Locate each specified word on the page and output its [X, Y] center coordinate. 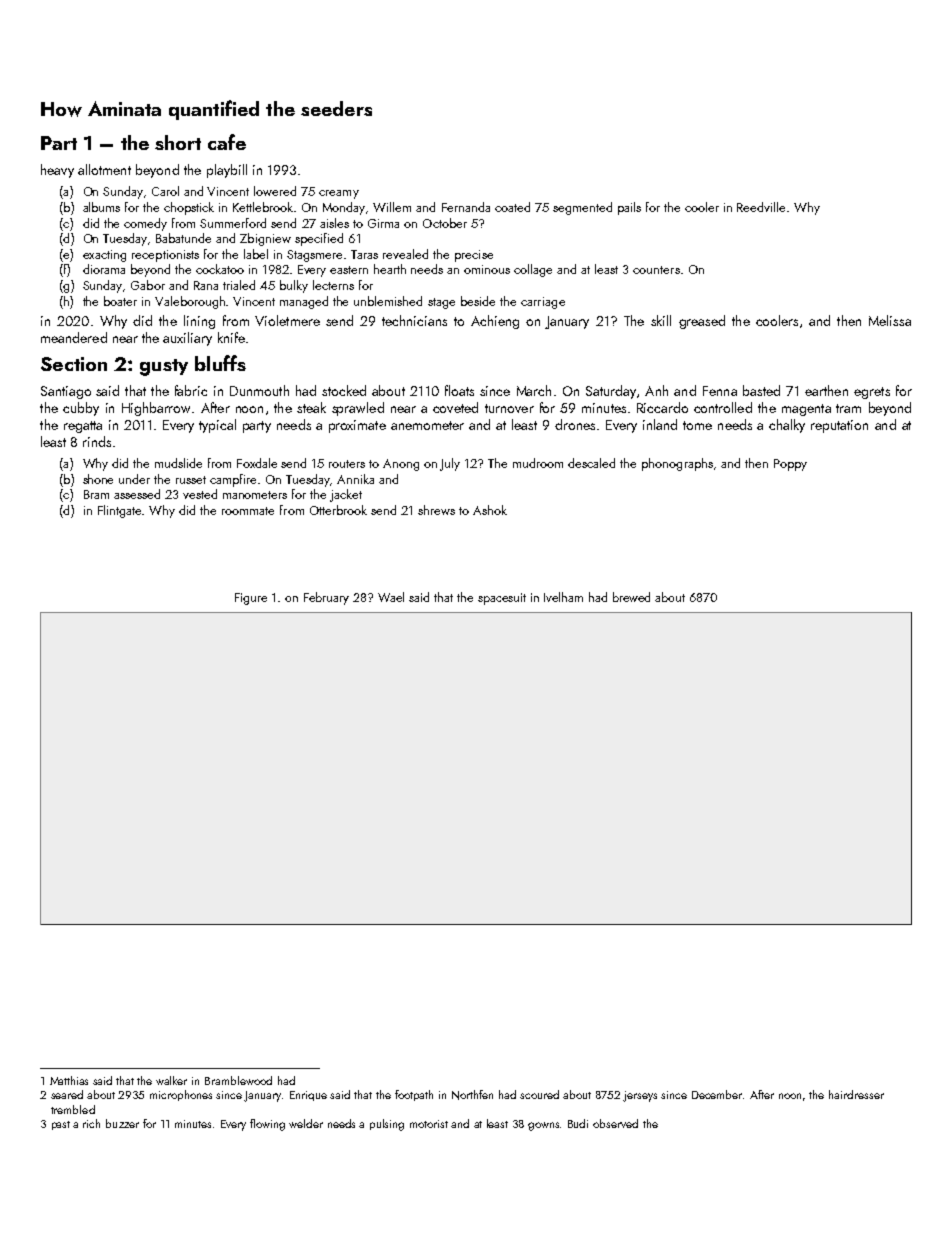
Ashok [490, 510]
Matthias [69, 1080]
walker [171, 1080]
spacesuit [502, 599]
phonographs [677, 464]
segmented [582, 208]
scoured [539, 1094]
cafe [227, 142]
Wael [391, 597]
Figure [251, 599]
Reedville [761, 207]
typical [217, 426]
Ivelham [563, 597]
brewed [631, 597]
